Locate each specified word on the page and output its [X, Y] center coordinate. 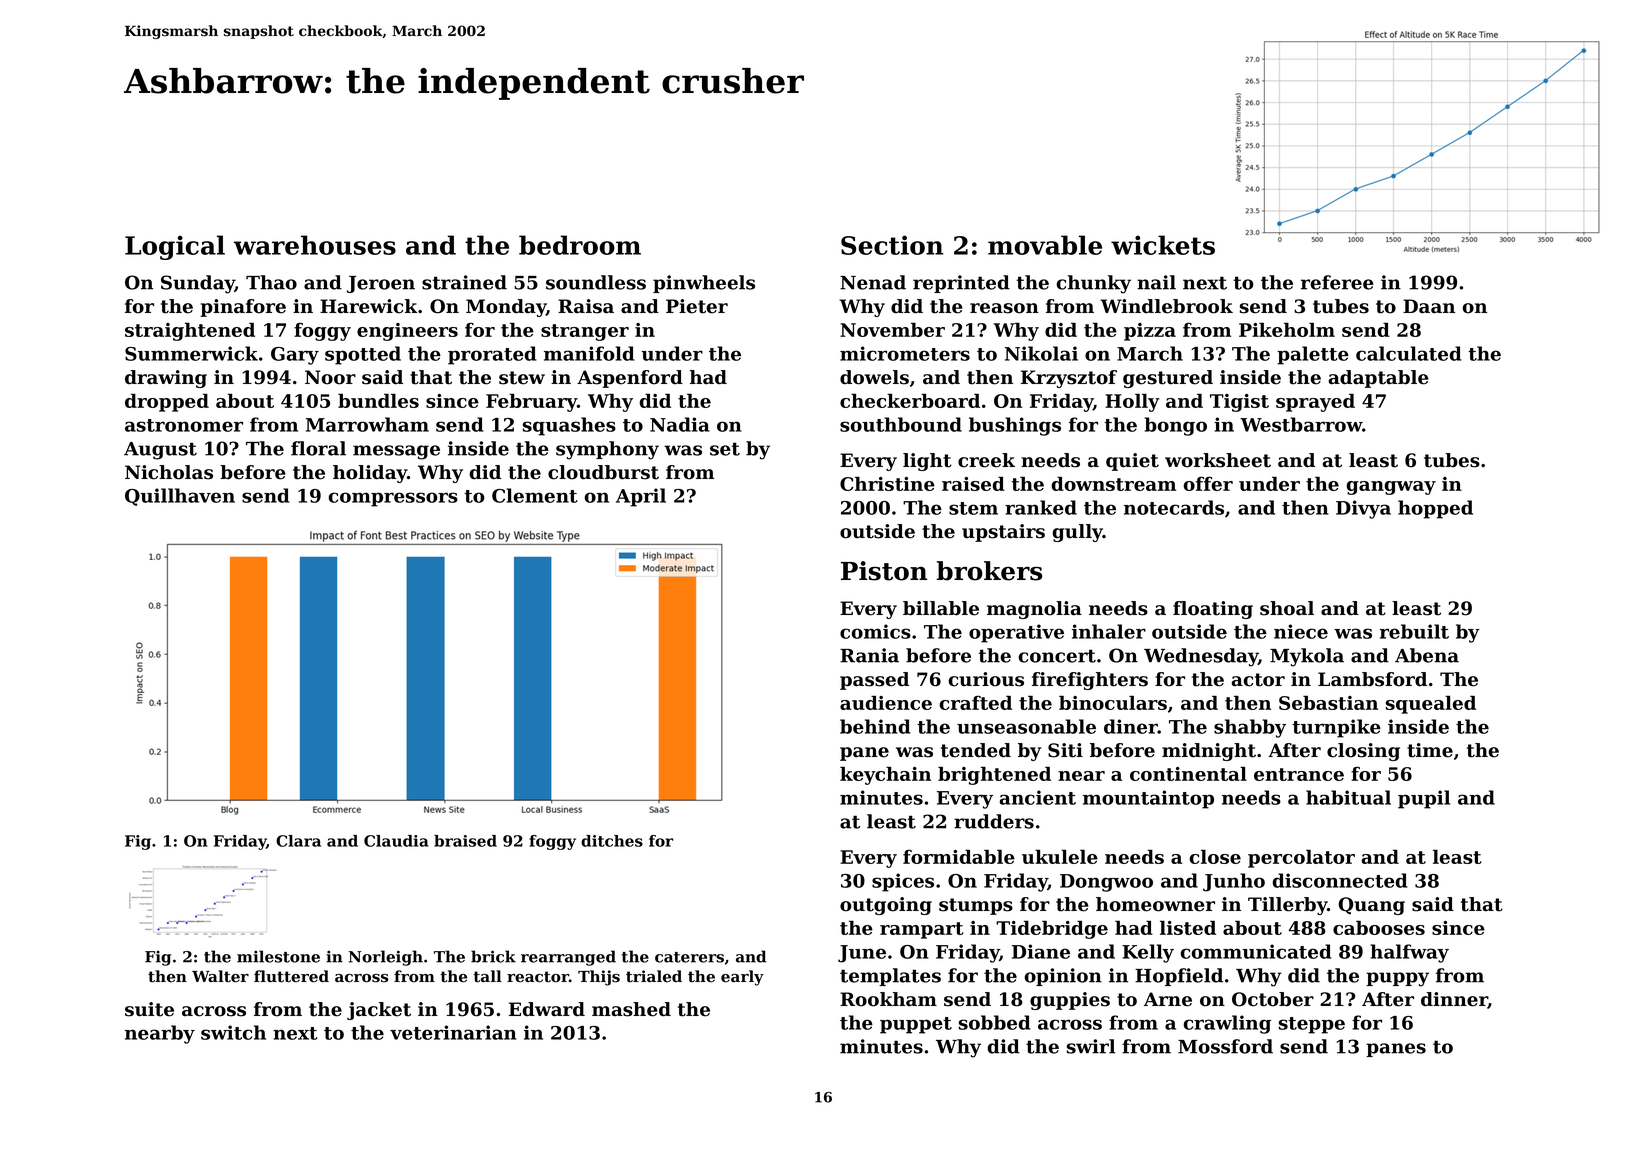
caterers [689, 957]
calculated [1409, 353]
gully [1077, 533]
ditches [612, 841]
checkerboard [910, 400]
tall [487, 976]
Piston [884, 571]
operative [1016, 633]
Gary [295, 356]
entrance [1299, 774]
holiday [370, 474]
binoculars [1113, 702]
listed [1188, 927]
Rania [869, 655]
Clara [298, 841]
